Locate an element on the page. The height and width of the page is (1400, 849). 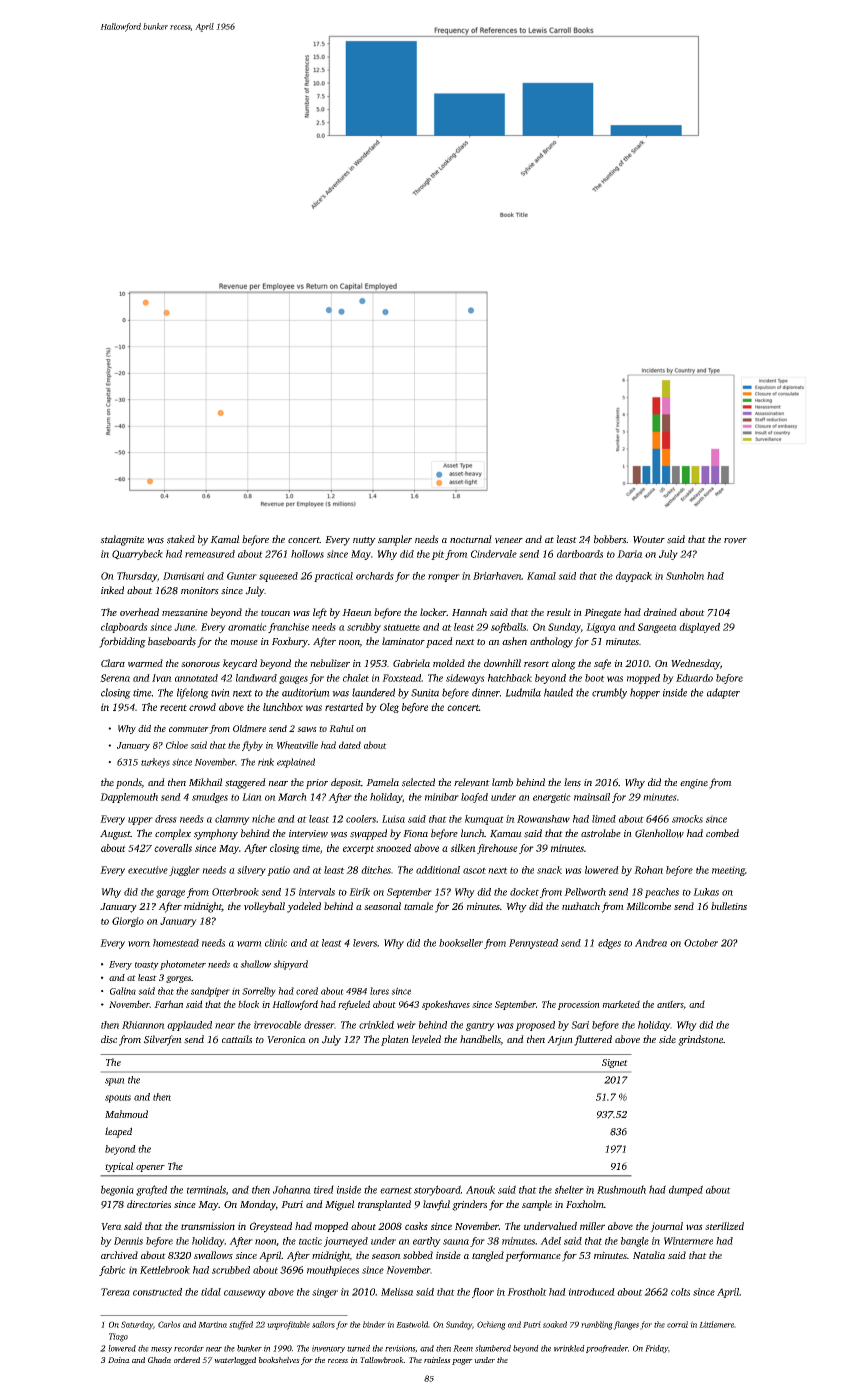
Lian is located at coordinates (252, 797).
